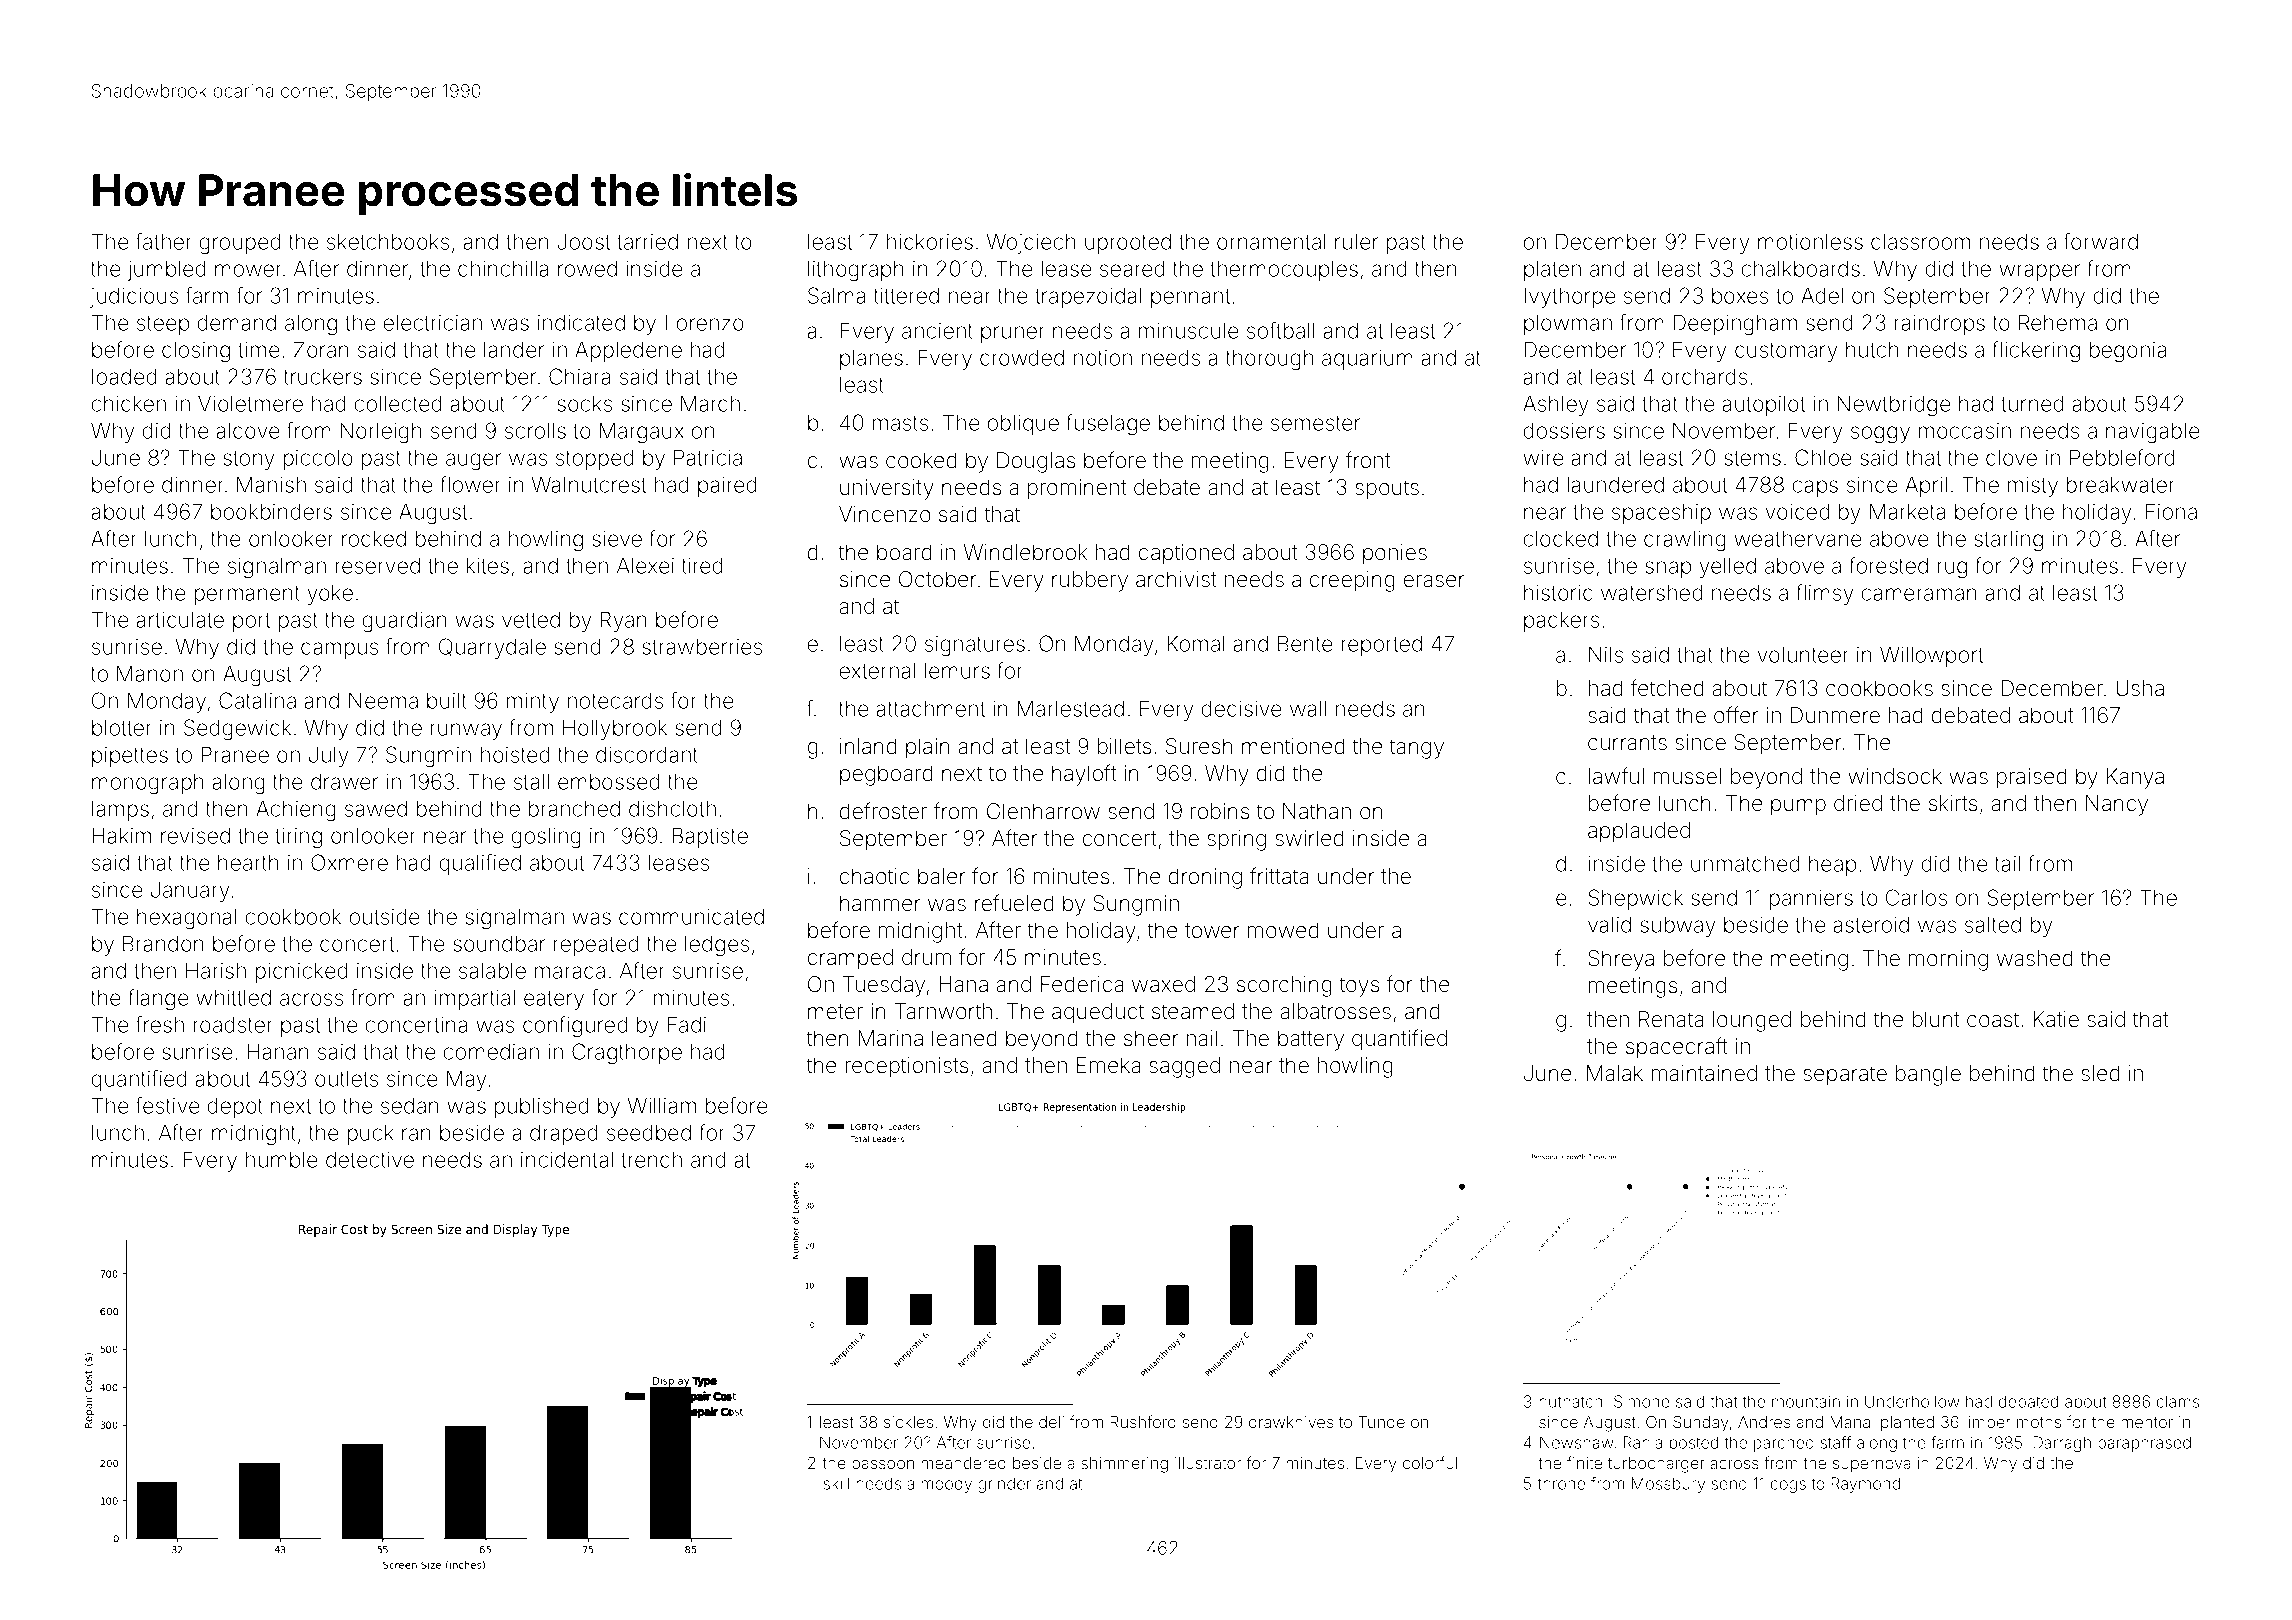 The width and height of the document is (2292, 1620). I want to click on spouts, so click(1387, 490).
